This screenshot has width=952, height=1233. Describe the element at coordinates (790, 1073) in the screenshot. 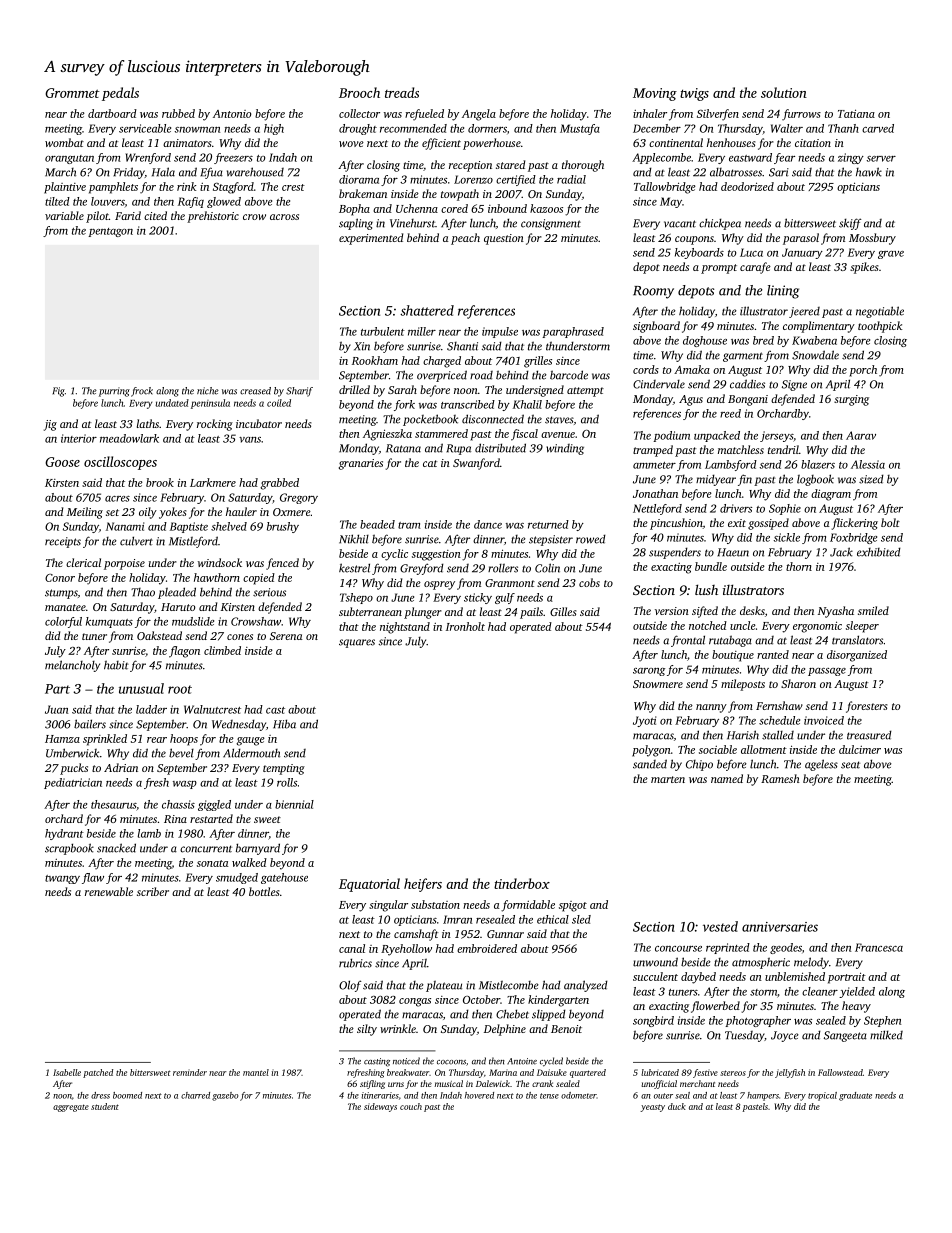

I see `jellyfish` at that location.
